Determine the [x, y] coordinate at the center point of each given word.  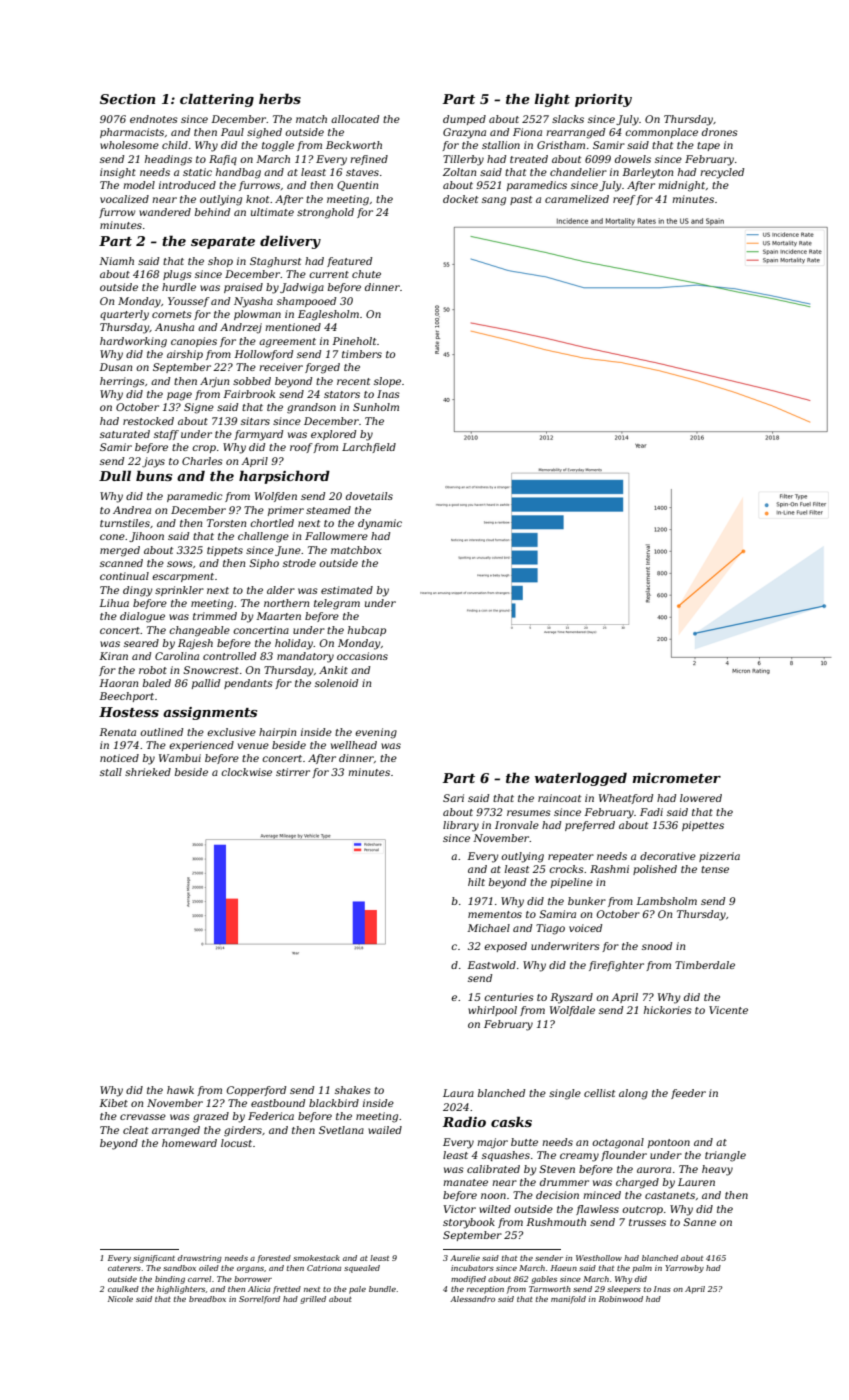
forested [274, 1259]
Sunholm [376, 407]
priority [603, 100]
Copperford [256, 1091]
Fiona [527, 132]
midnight [681, 186]
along [633, 1094]
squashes [506, 1156]
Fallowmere [336, 536]
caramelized [577, 199]
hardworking [133, 342]
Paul [232, 132]
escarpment [183, 577]
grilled [313, 1300]
